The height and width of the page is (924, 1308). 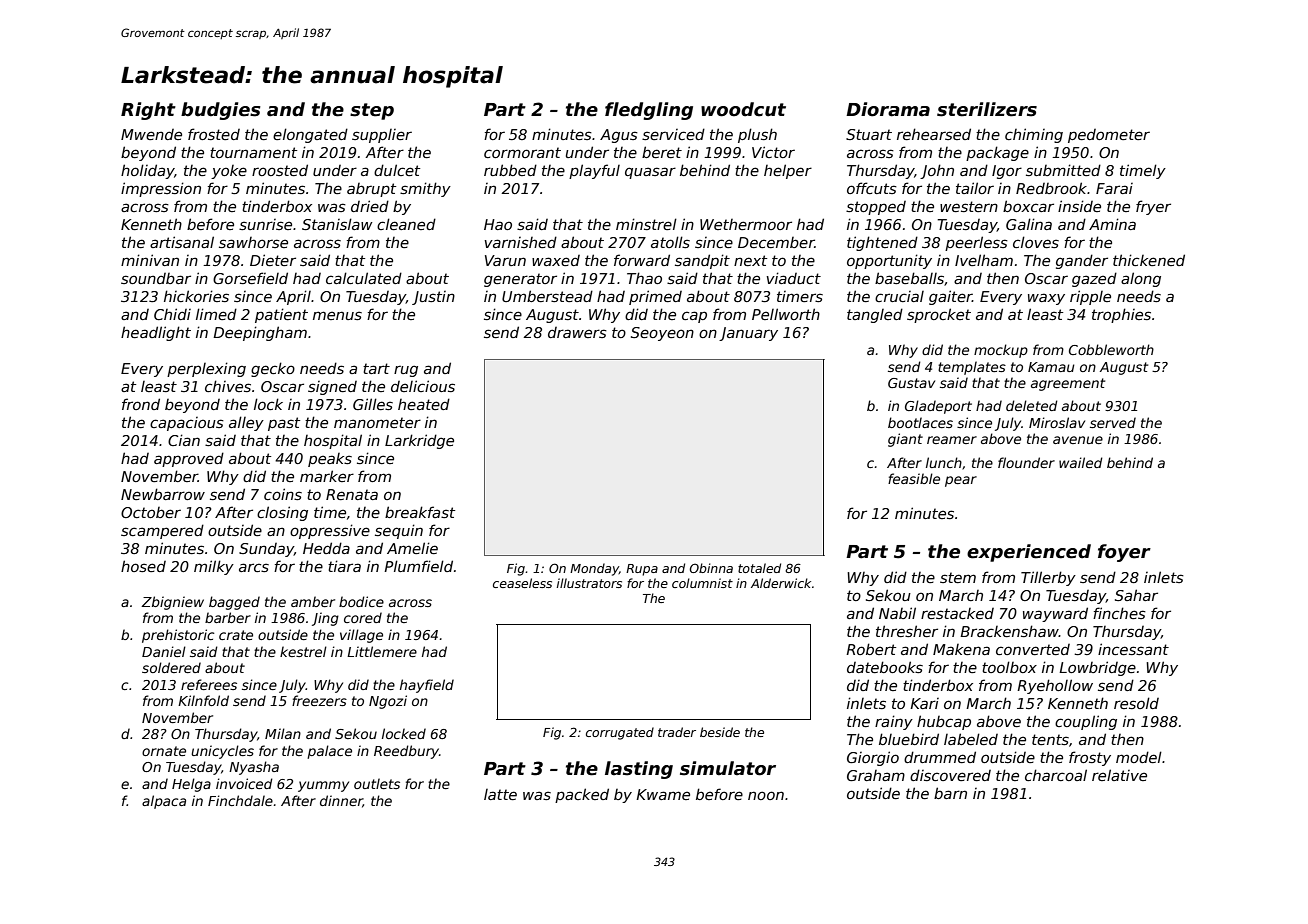 I want to click on restacked, so click(x=957, y=613).
